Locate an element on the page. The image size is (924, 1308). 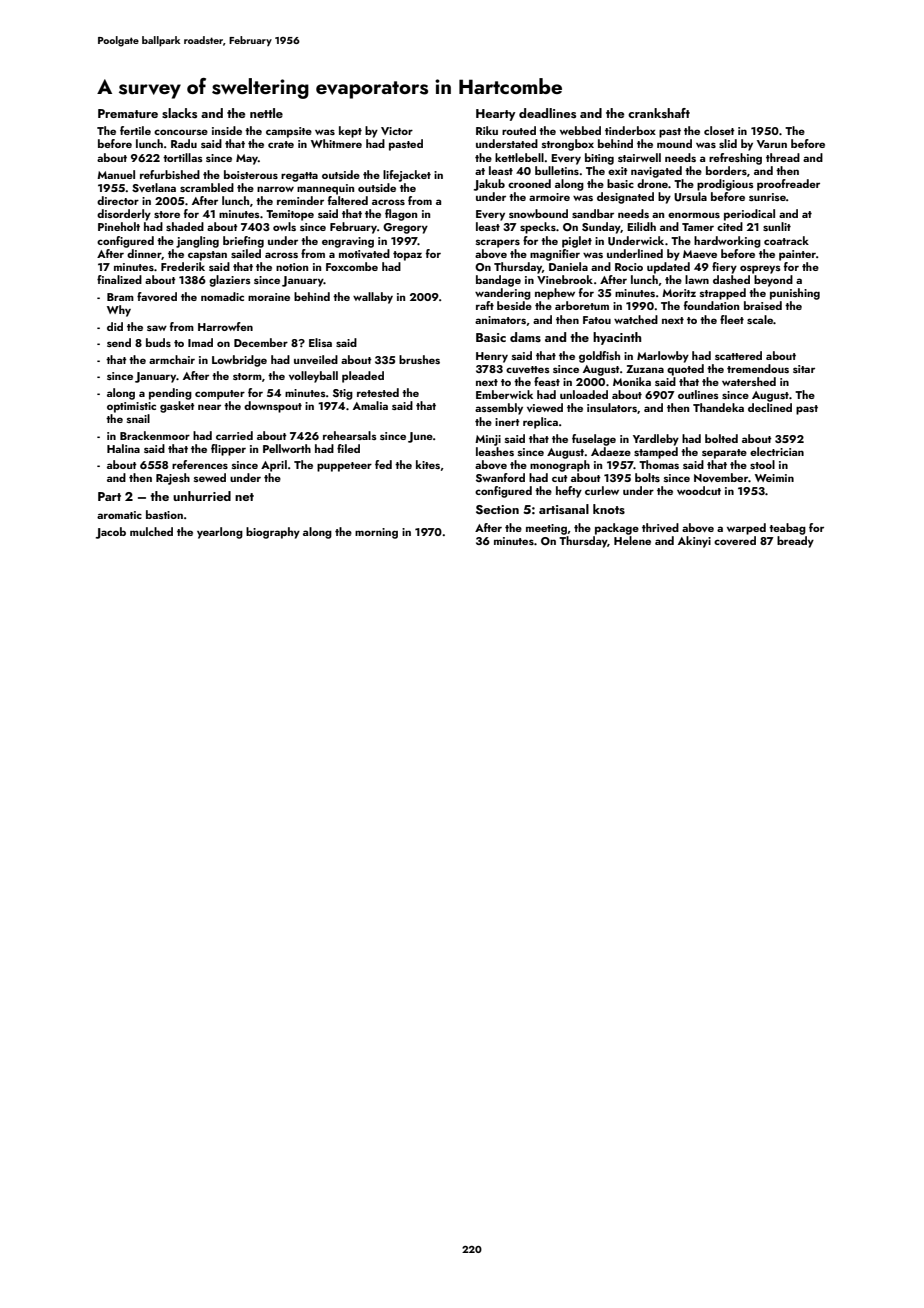
Riku is located at coordinates (487, 130).
